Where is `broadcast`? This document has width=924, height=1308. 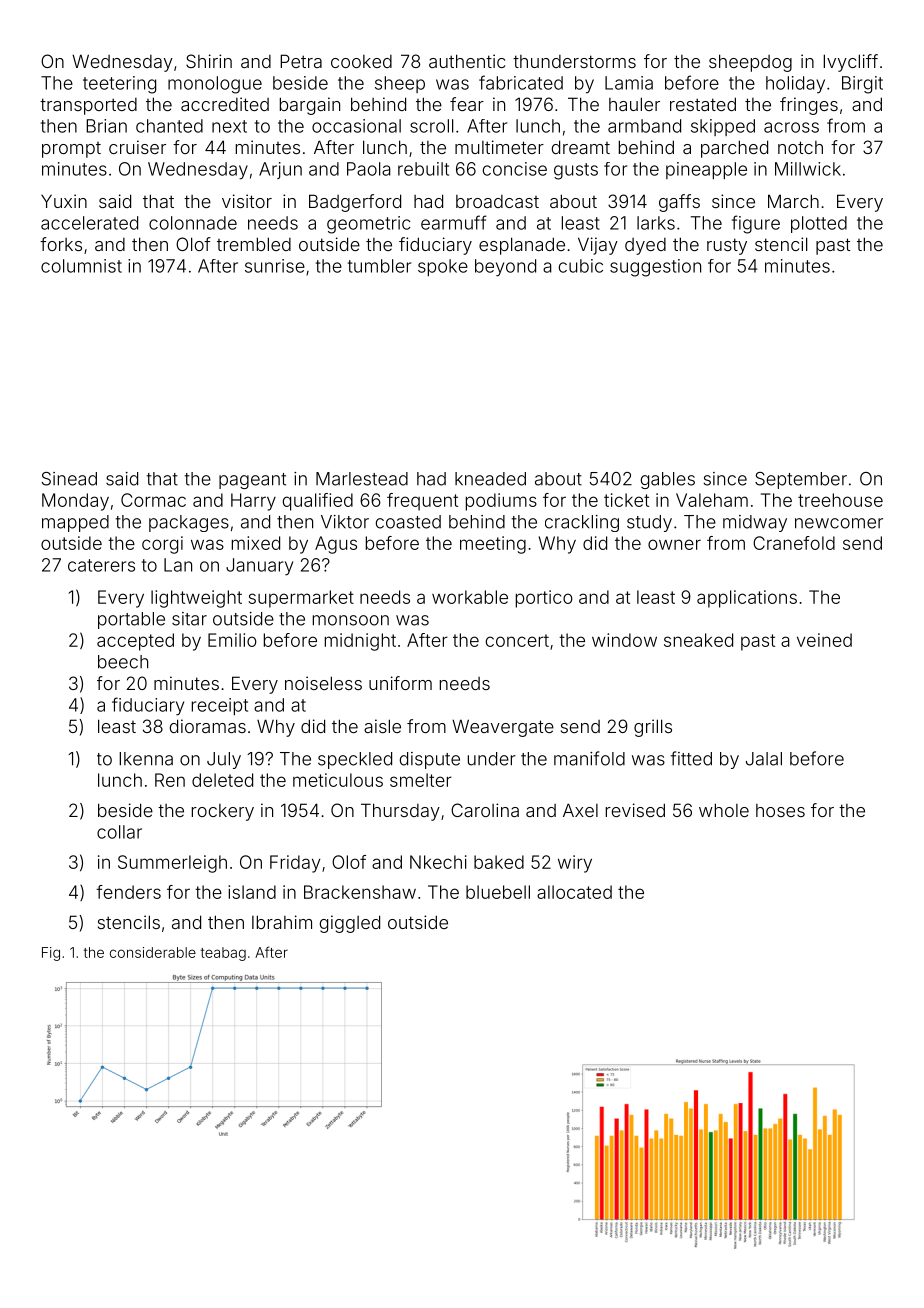 broadcast is located at coordinates (497, 201).
